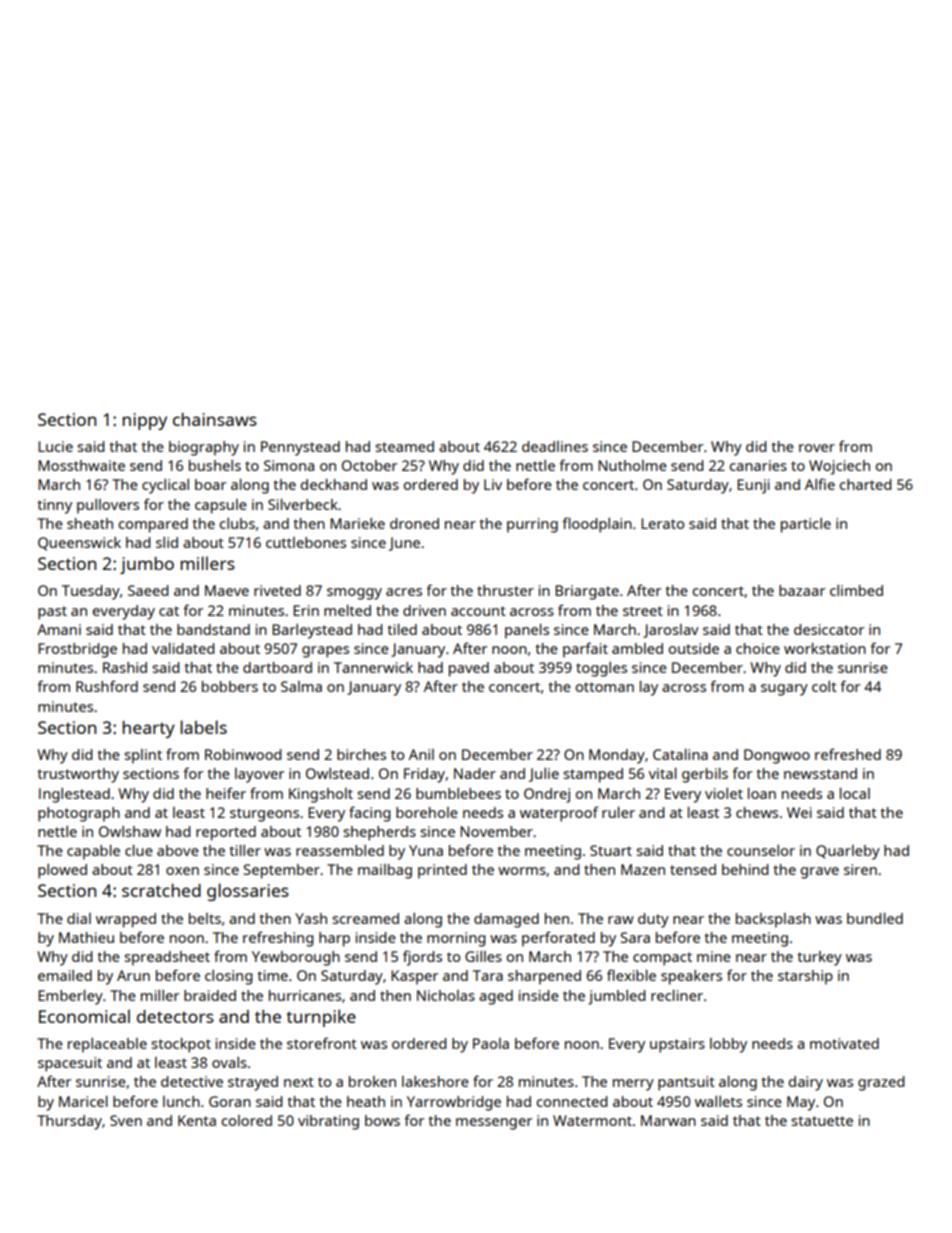 The width and height of the document is (952, 1233). Describe the element at coordinates (875, 918) in the document. I see `bundled` at that location.
